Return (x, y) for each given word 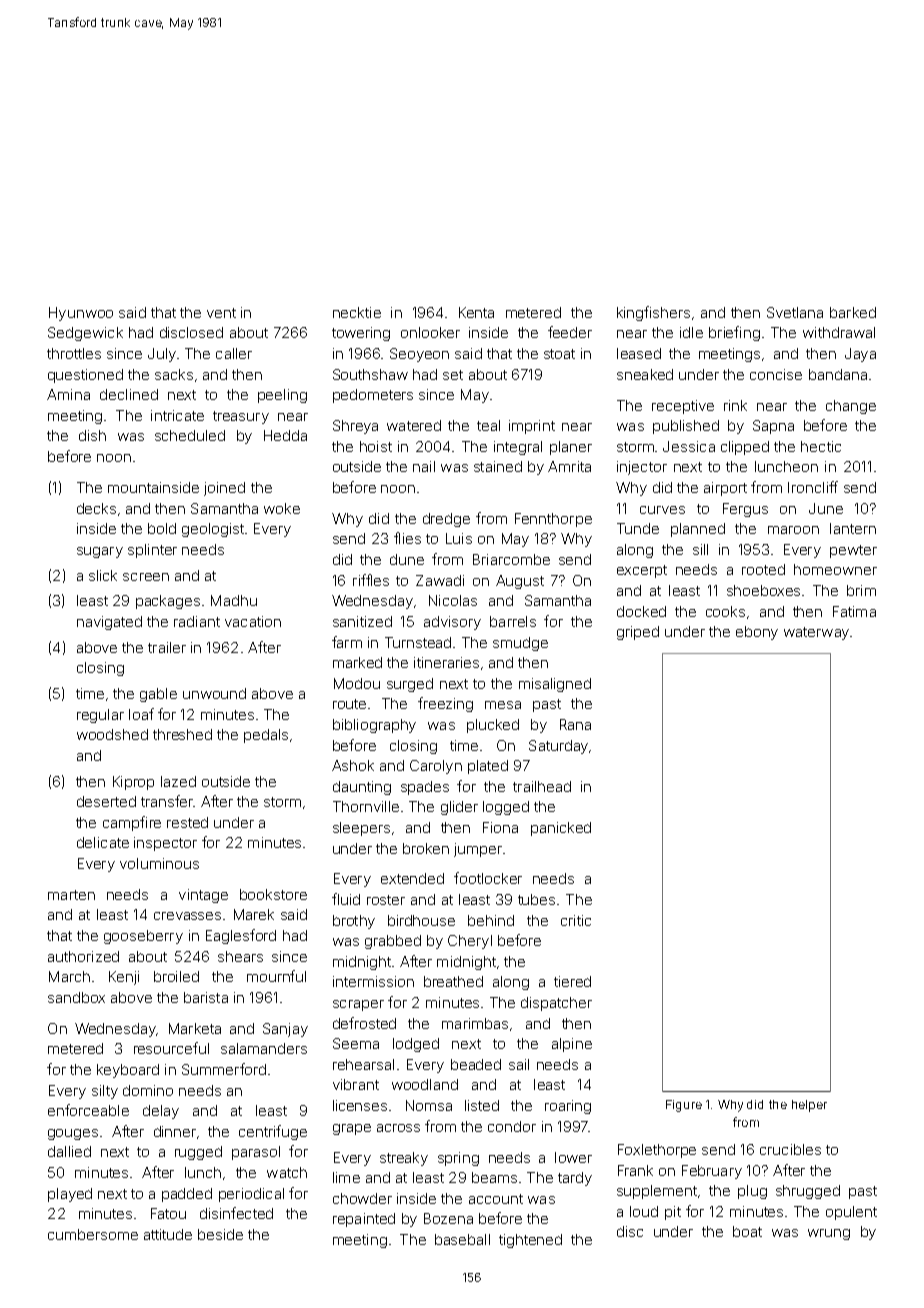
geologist (213, 530)
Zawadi (440, 580)
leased (639, 353)
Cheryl (470, 942)
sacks (174, 374)
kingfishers (653, 313)
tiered (572, 981)
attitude (168, 1234)
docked (641, 611)
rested (187, 822)
